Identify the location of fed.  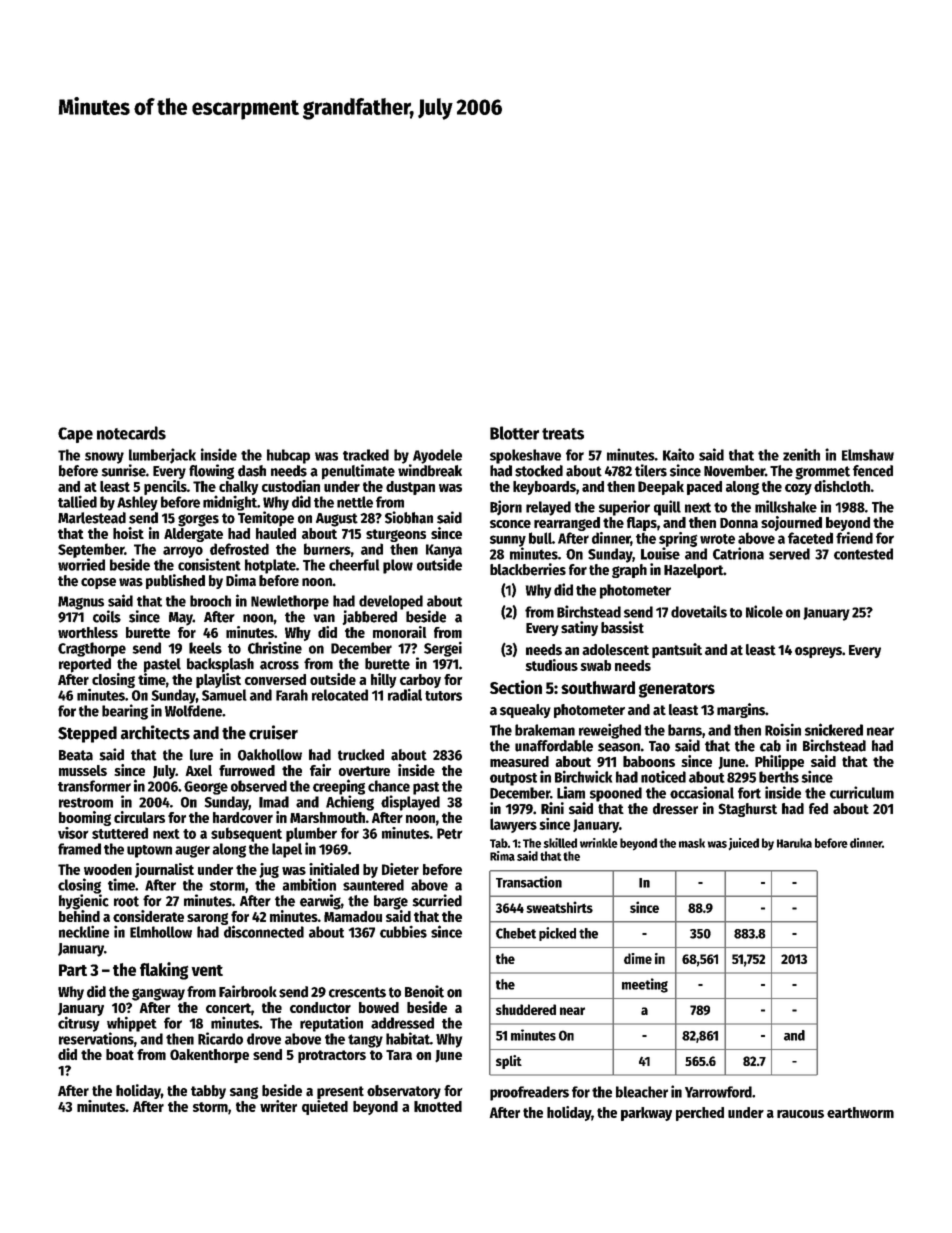
(818, 809).
